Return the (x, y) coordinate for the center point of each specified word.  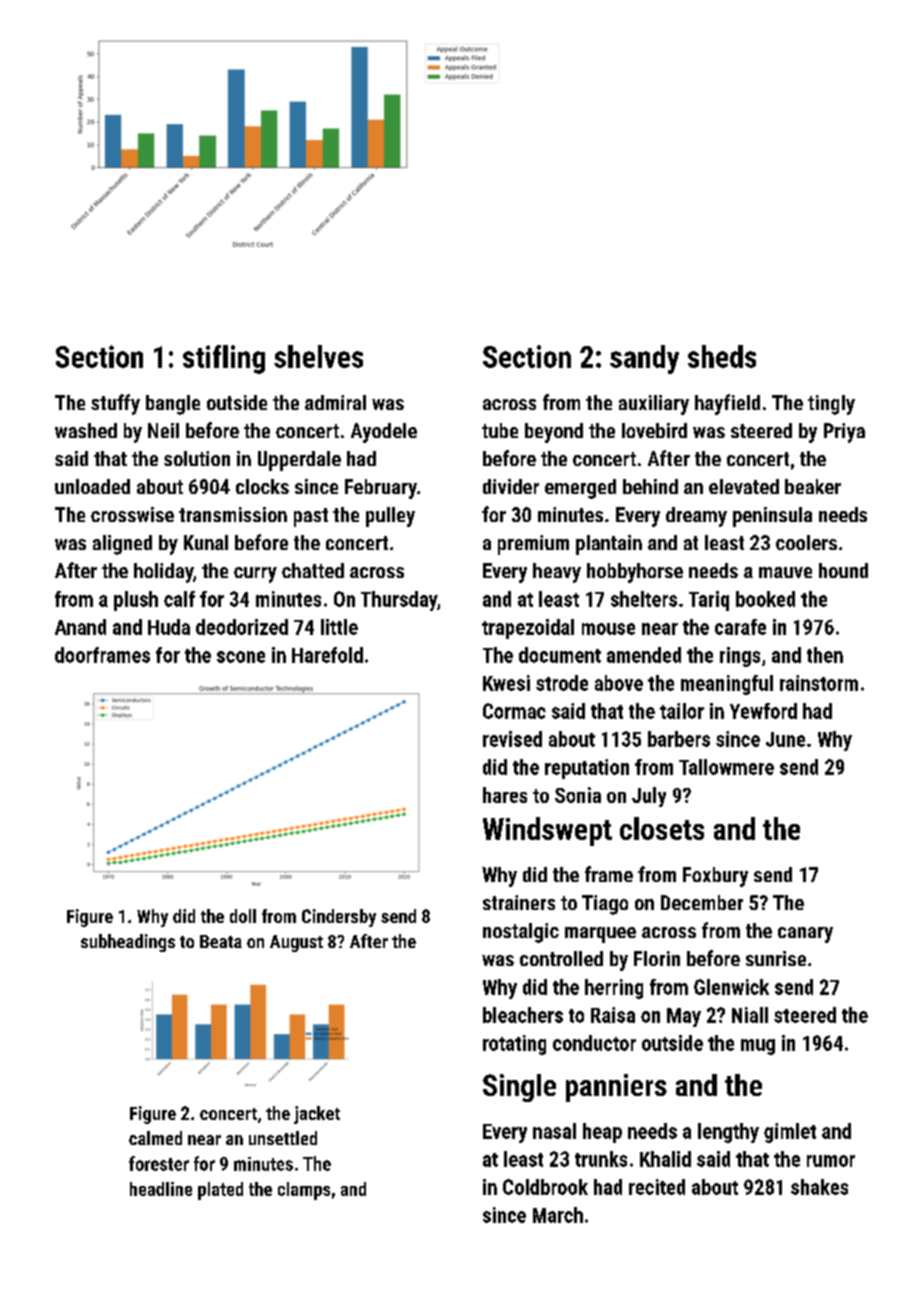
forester (159, 1163)
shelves (318, 356)
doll (243, 916)
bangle (173, 405)
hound (843, 570)
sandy (644, 359)
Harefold (327, 655)
